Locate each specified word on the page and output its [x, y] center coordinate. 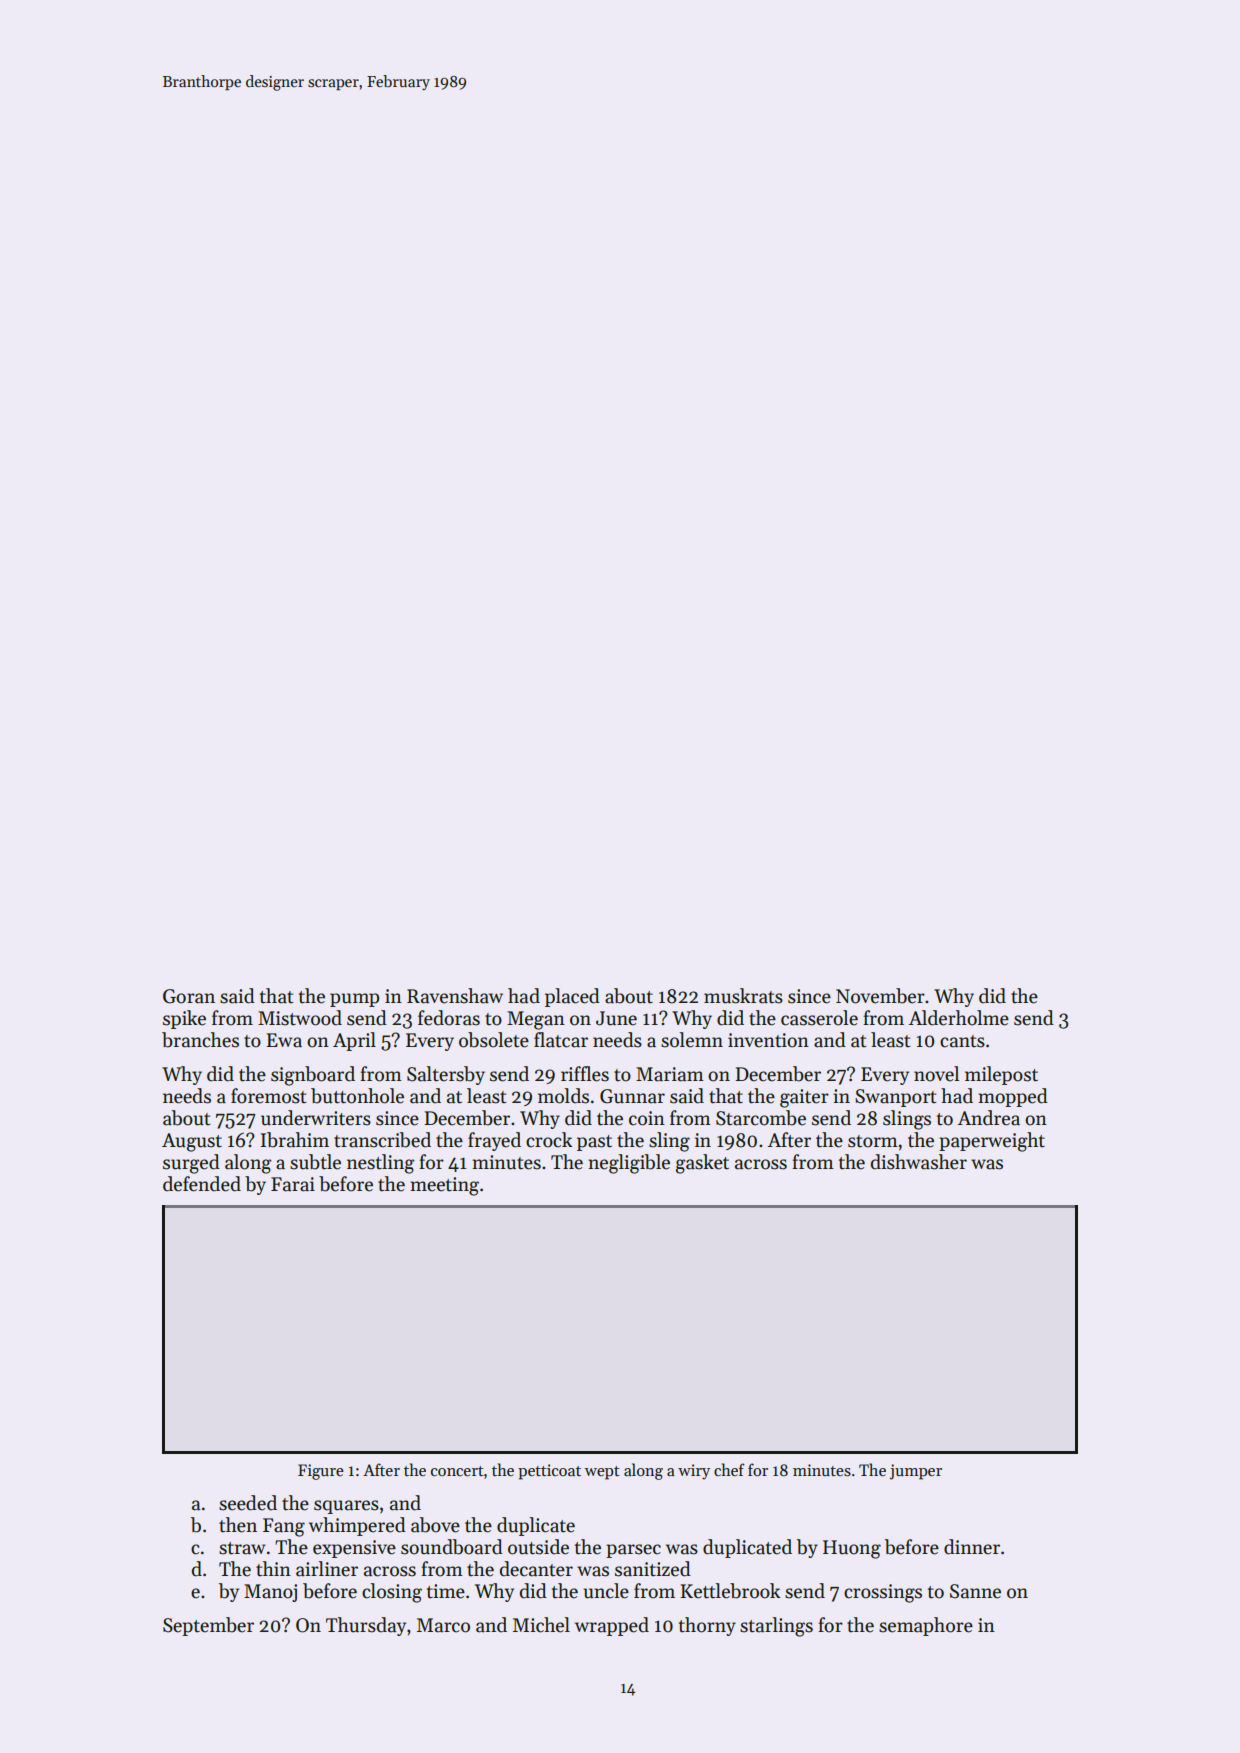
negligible [629, 1164]
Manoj [270, 1593]
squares [346, 1507]
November [880, 996]
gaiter [804, 1098]
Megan [536, 1020]
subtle [315, 1162]
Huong [852, 1549]
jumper [916, 1472]
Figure [321, 1472]
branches [200, 1040]
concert [457, 1471]
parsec [633, 1551]
